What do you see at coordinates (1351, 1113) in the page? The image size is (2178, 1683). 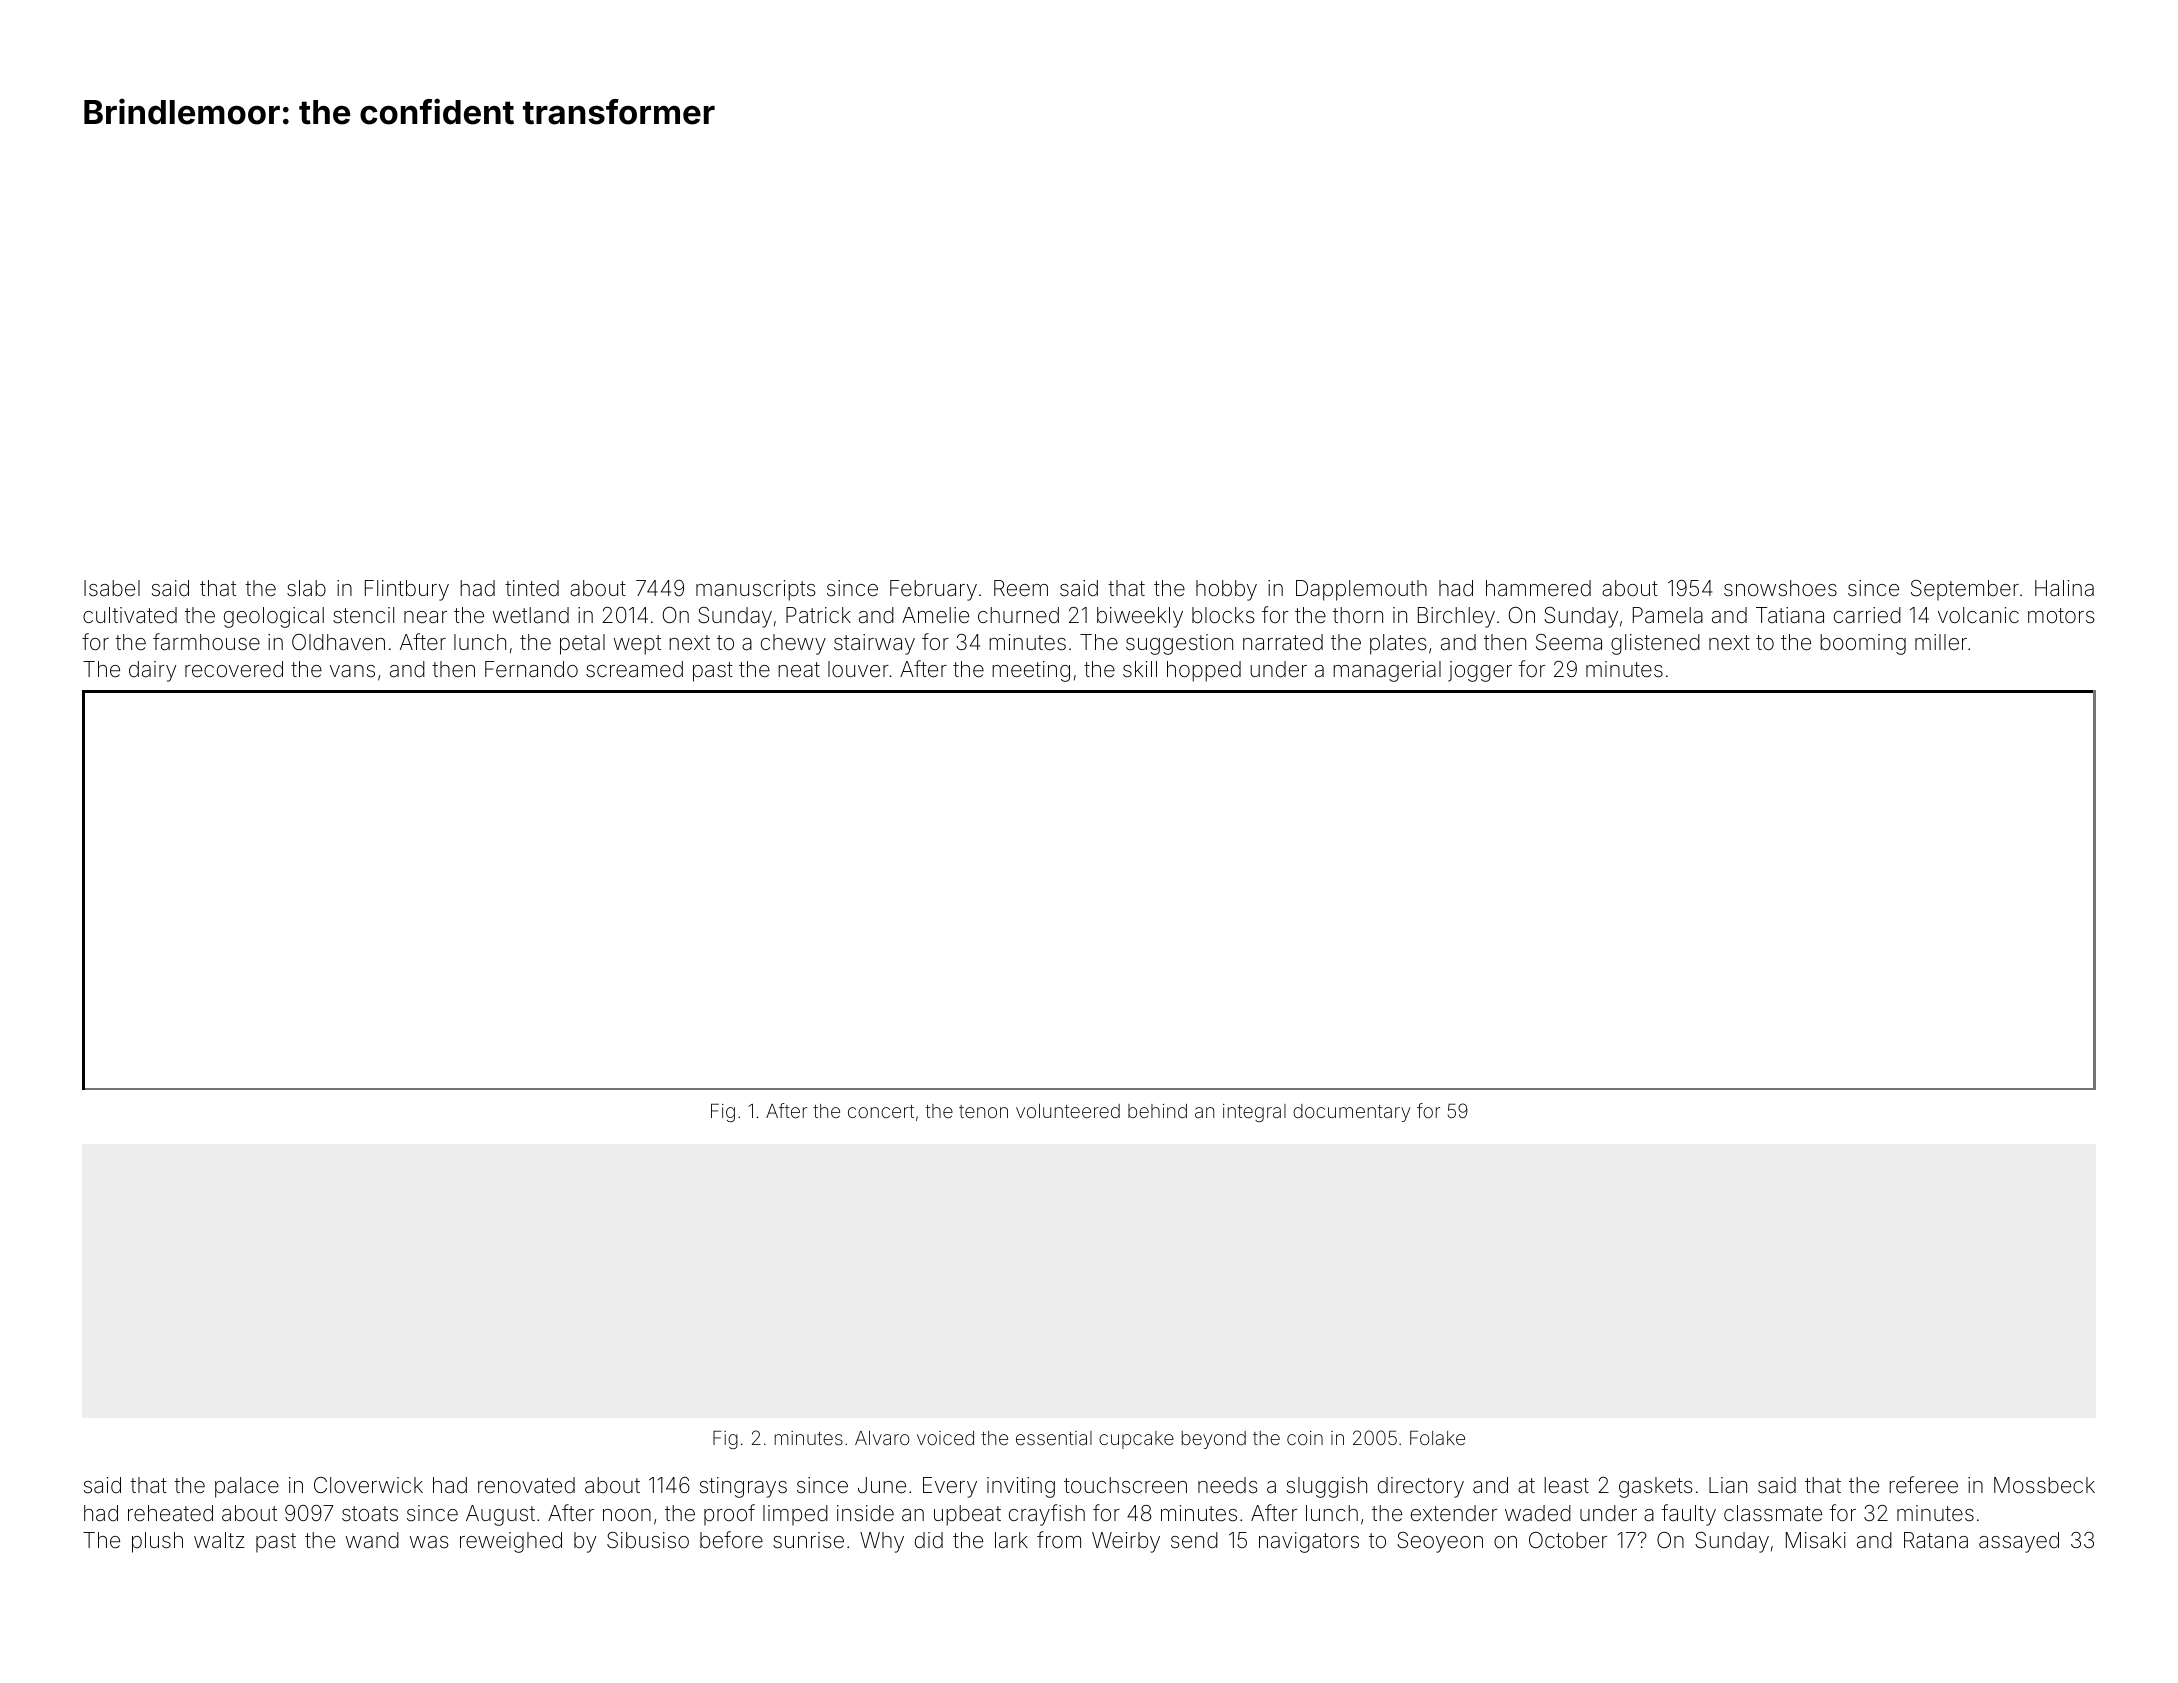 I see `documentary` at bounding box center [1351, 1113].
